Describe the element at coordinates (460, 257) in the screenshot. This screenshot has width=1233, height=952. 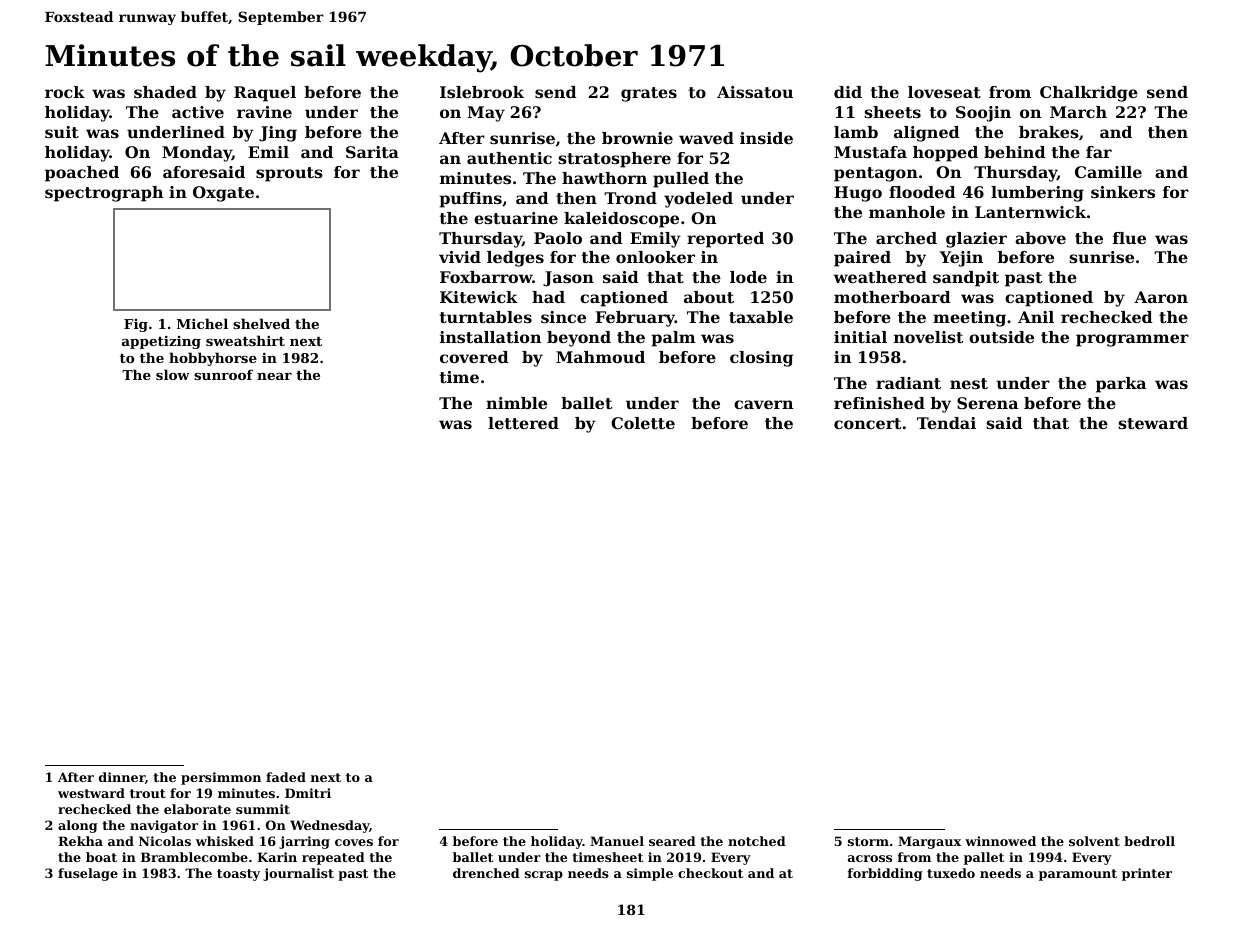
I see `vivid` at that location.
